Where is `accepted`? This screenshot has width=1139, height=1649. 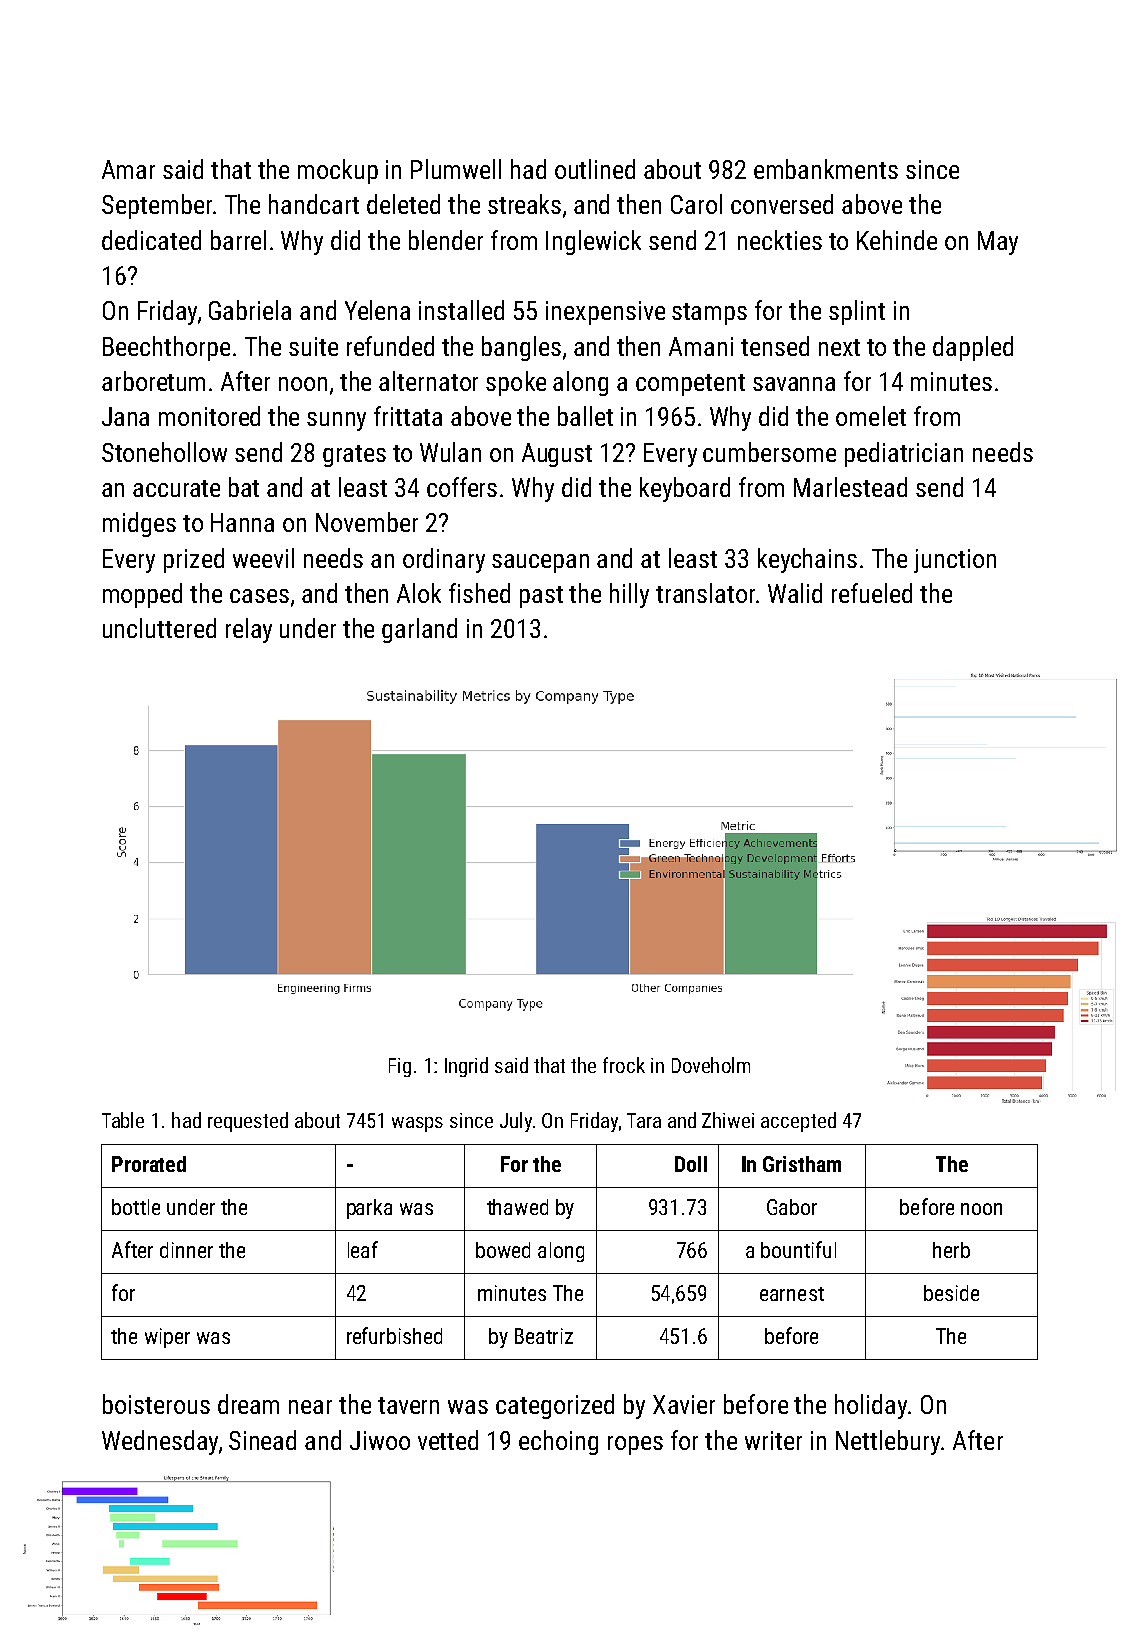
accepted is located at coordinates (798, 1122).
